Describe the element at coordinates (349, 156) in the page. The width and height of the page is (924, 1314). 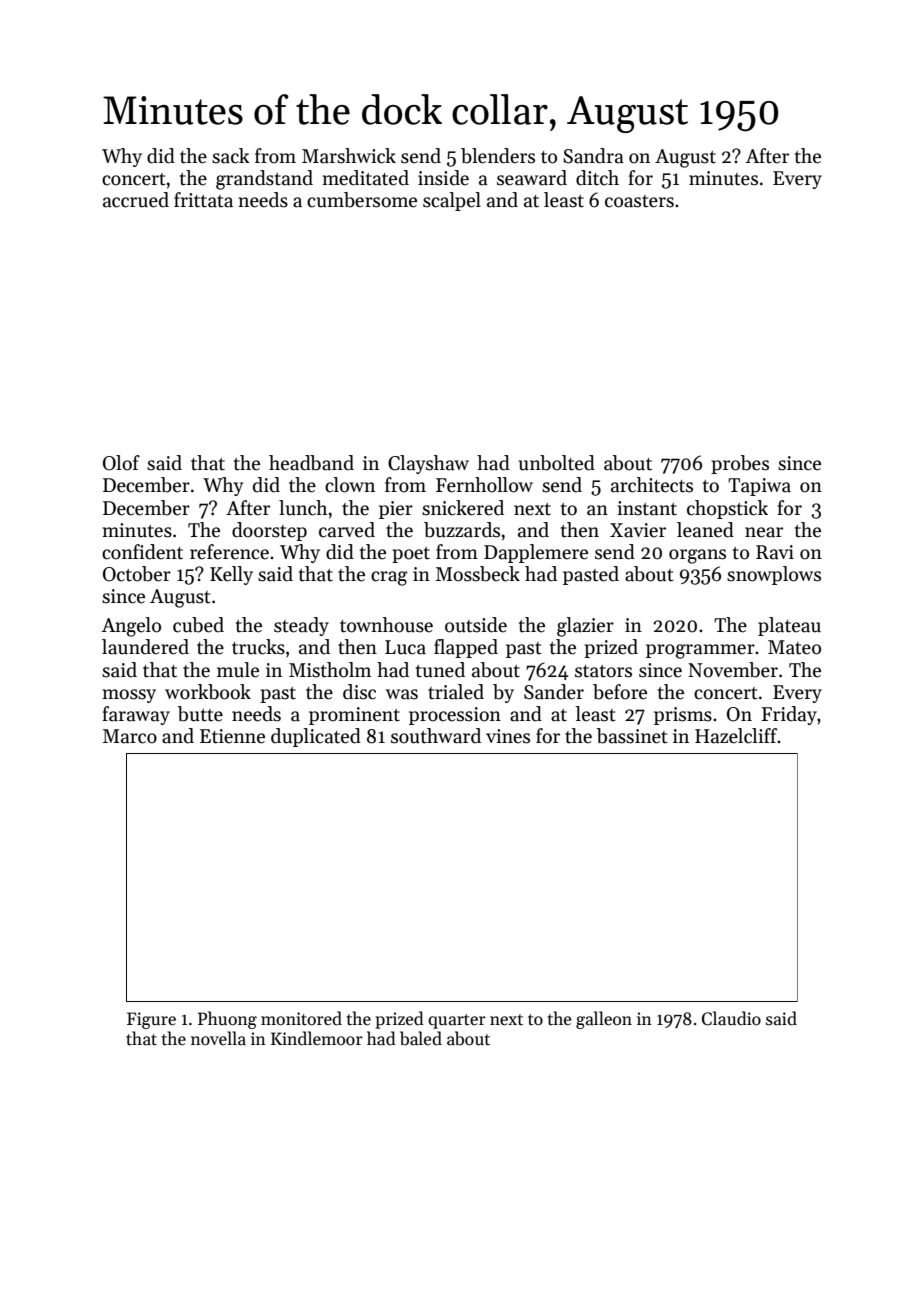
I see `Marshwick` at that location.
